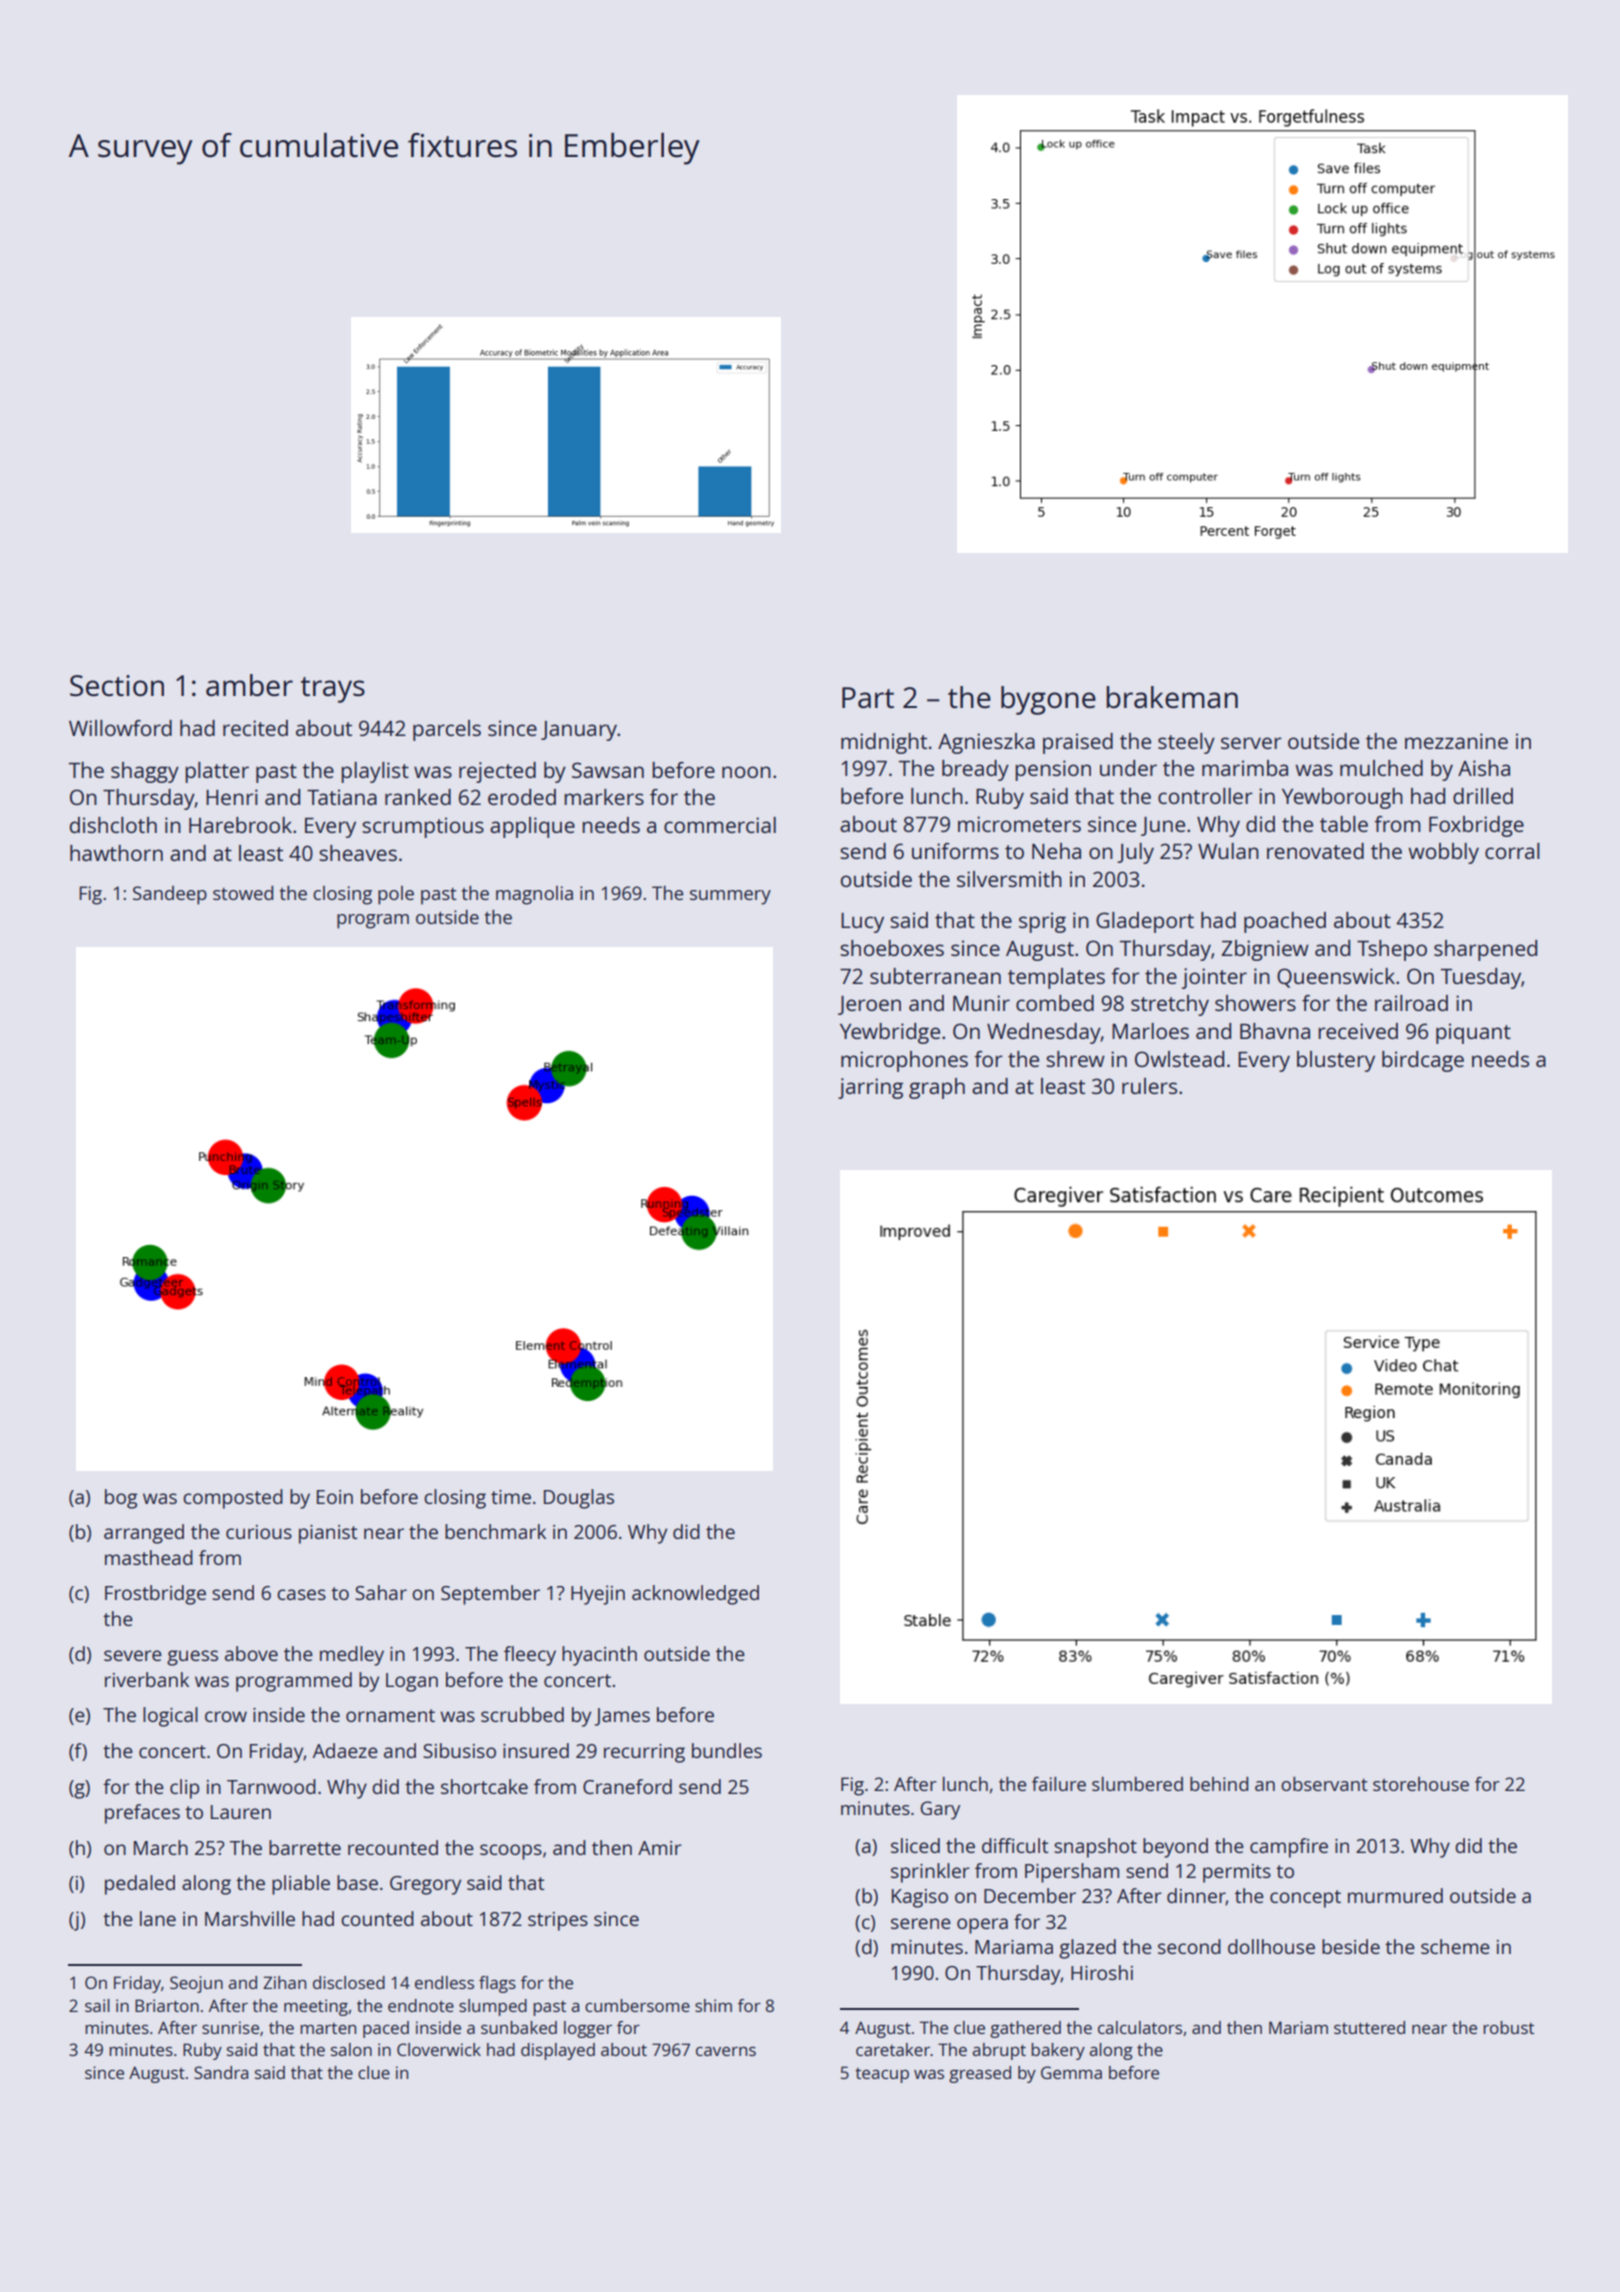 Image resolution: width=1620 pixels, height=2292 pixels. Describe the element at coordinates (1137, 1784) in the screenshot. I see `slumbered` at that location.
